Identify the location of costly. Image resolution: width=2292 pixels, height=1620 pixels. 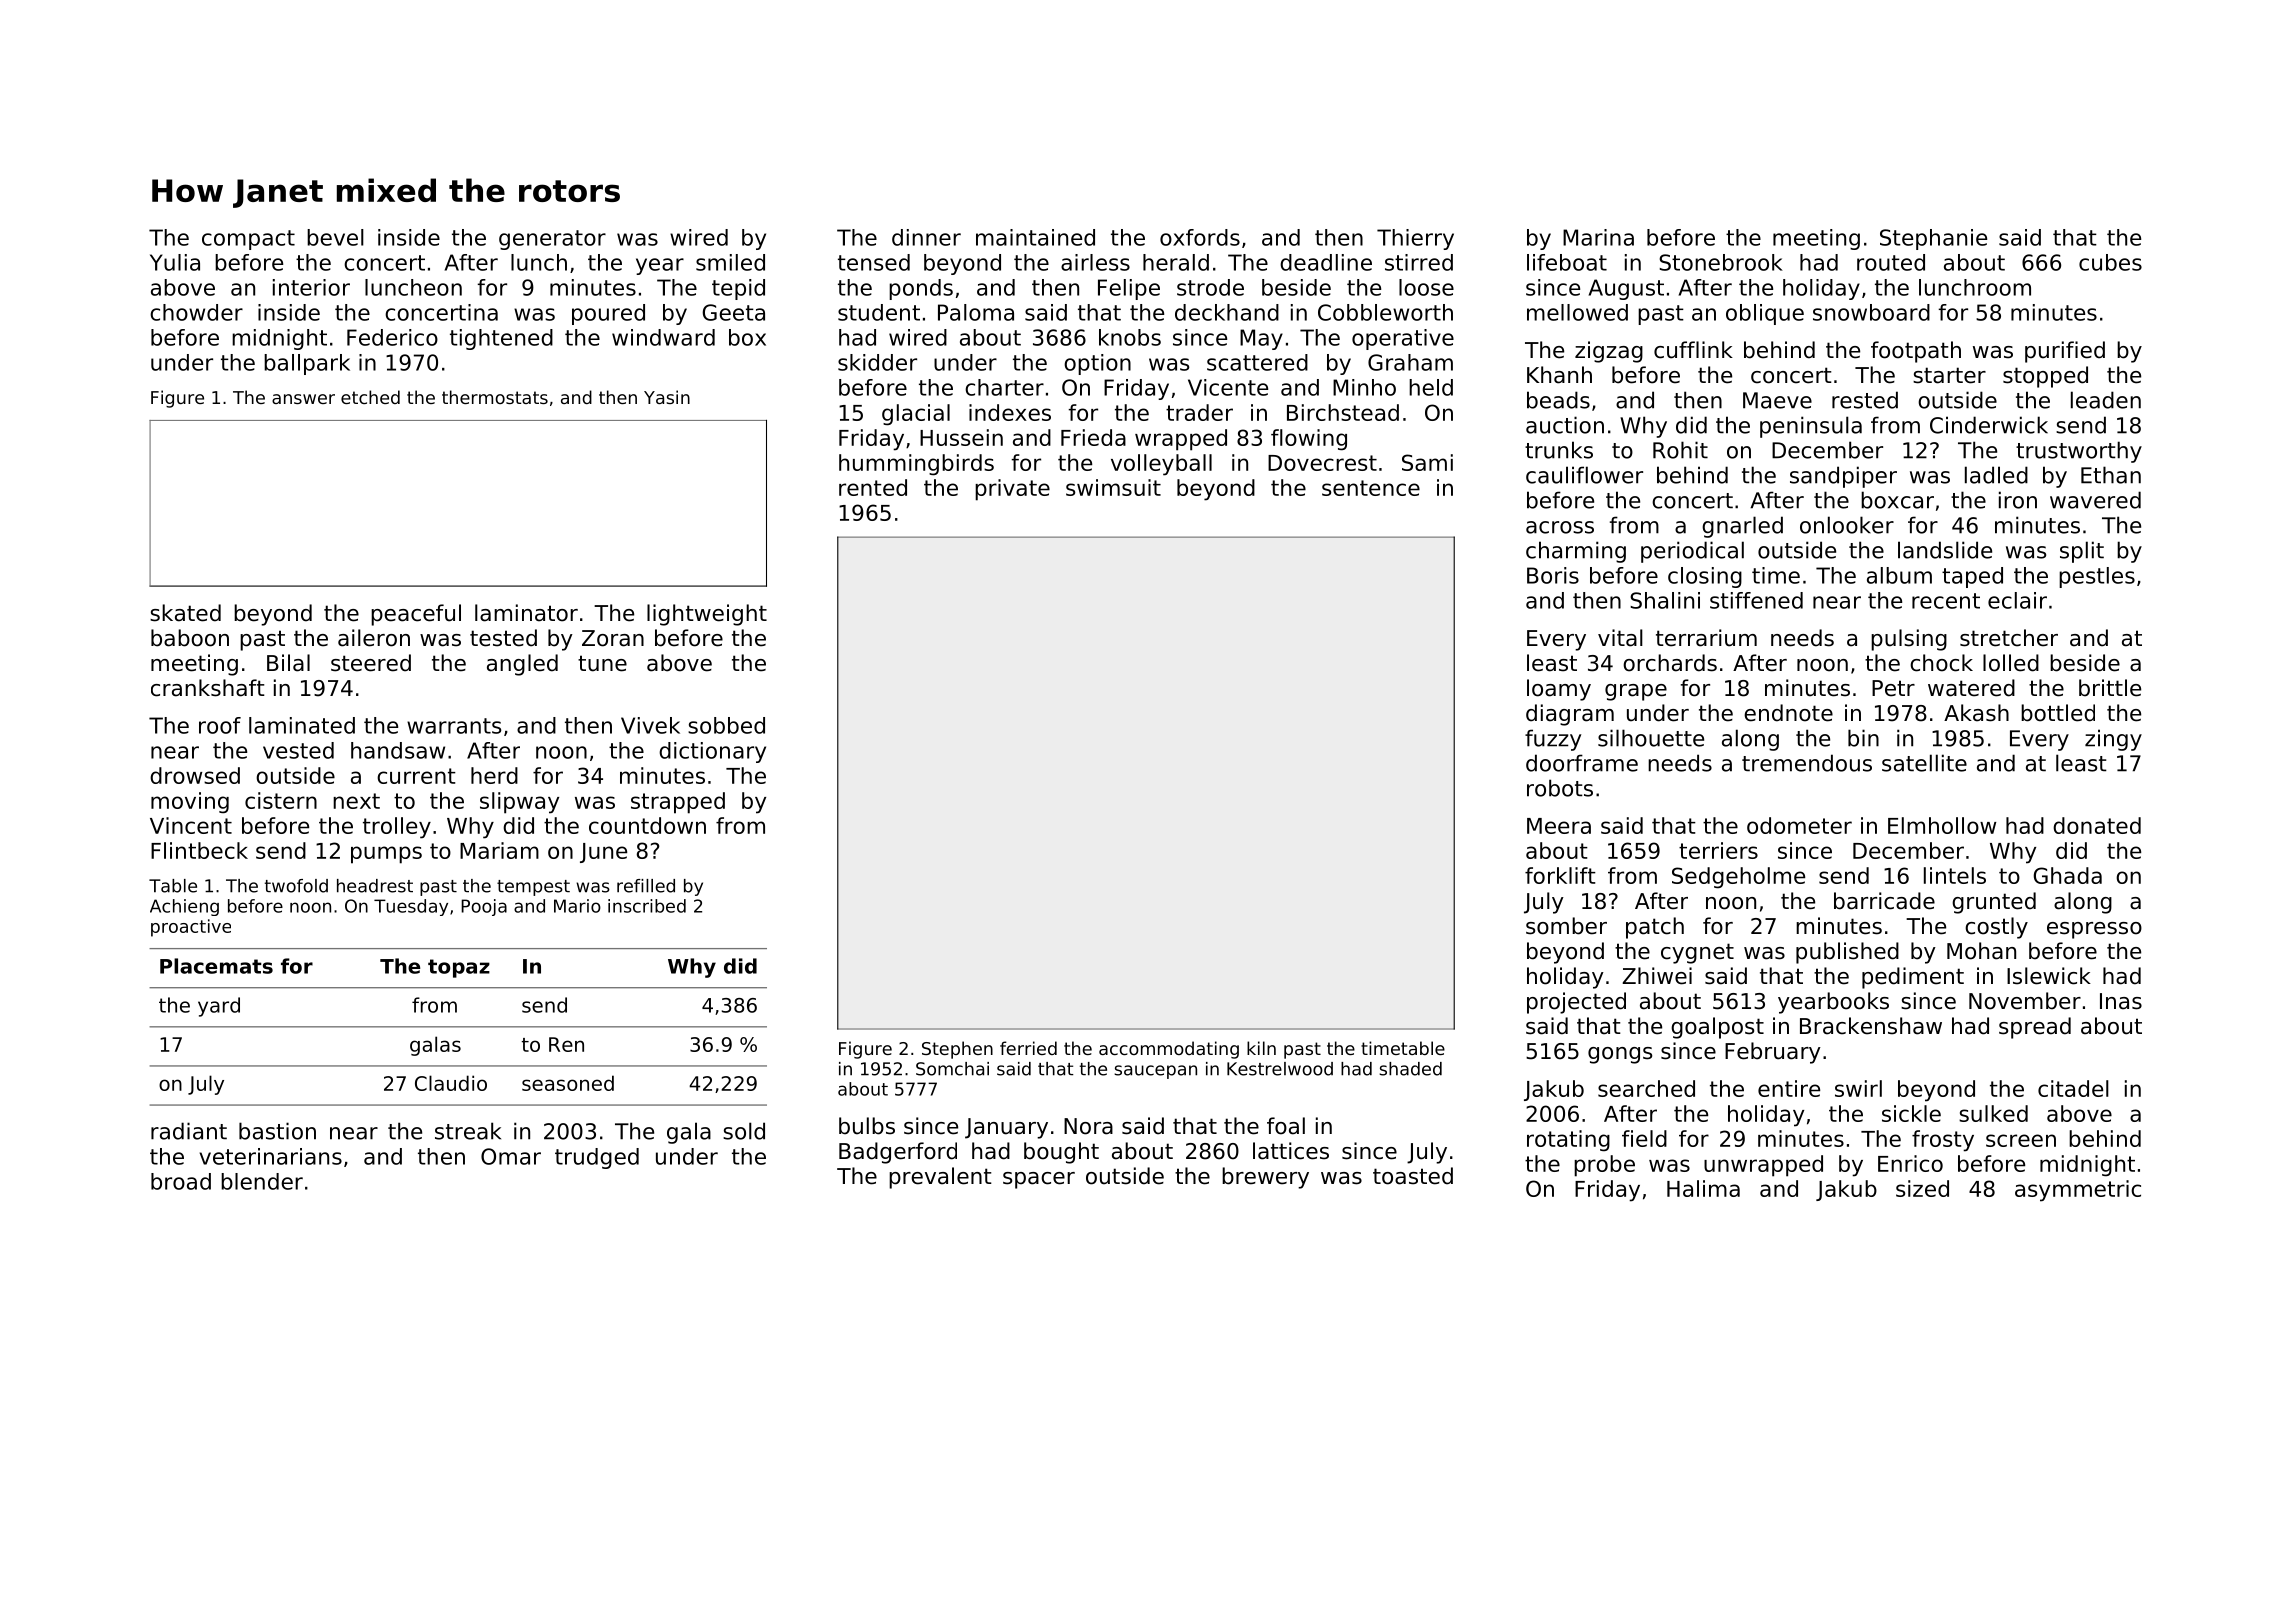
(1996, 928).
